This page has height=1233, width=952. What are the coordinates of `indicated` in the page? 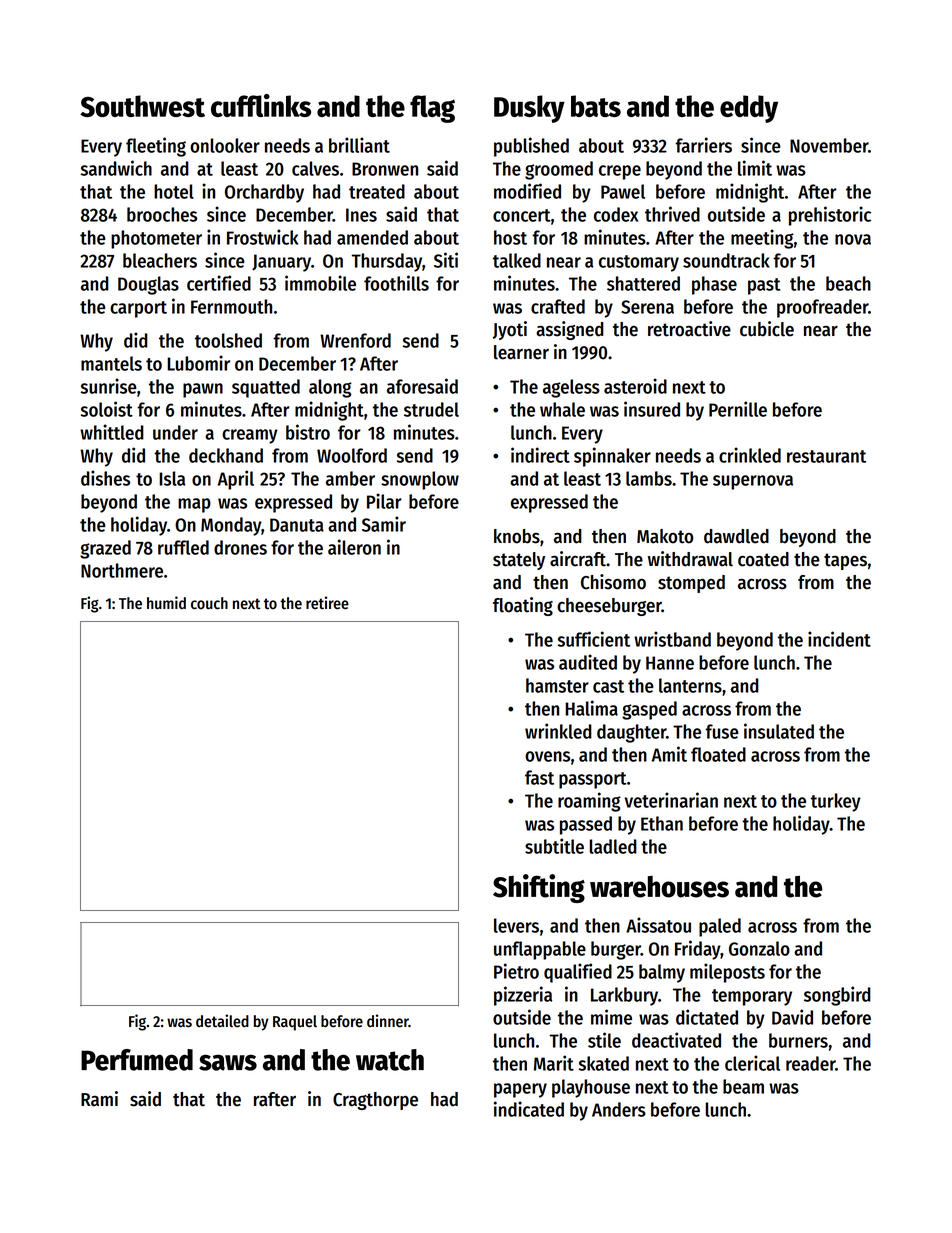 It's located at (529, 1109).
